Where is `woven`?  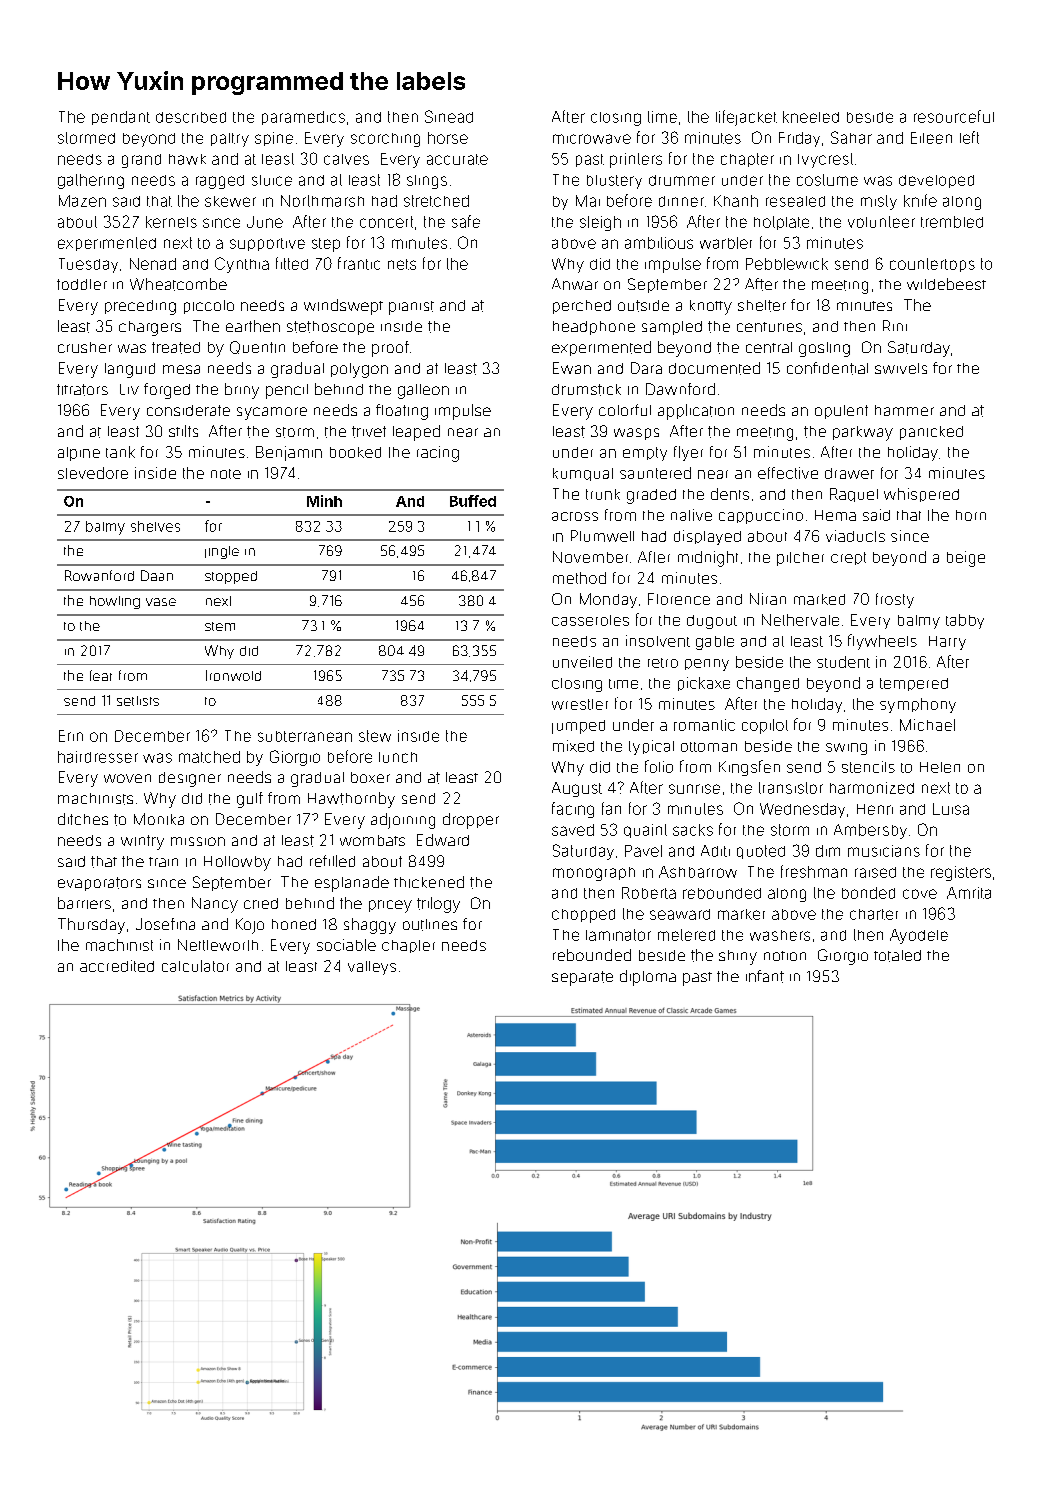 woven is located at coordinates (127, 778).
